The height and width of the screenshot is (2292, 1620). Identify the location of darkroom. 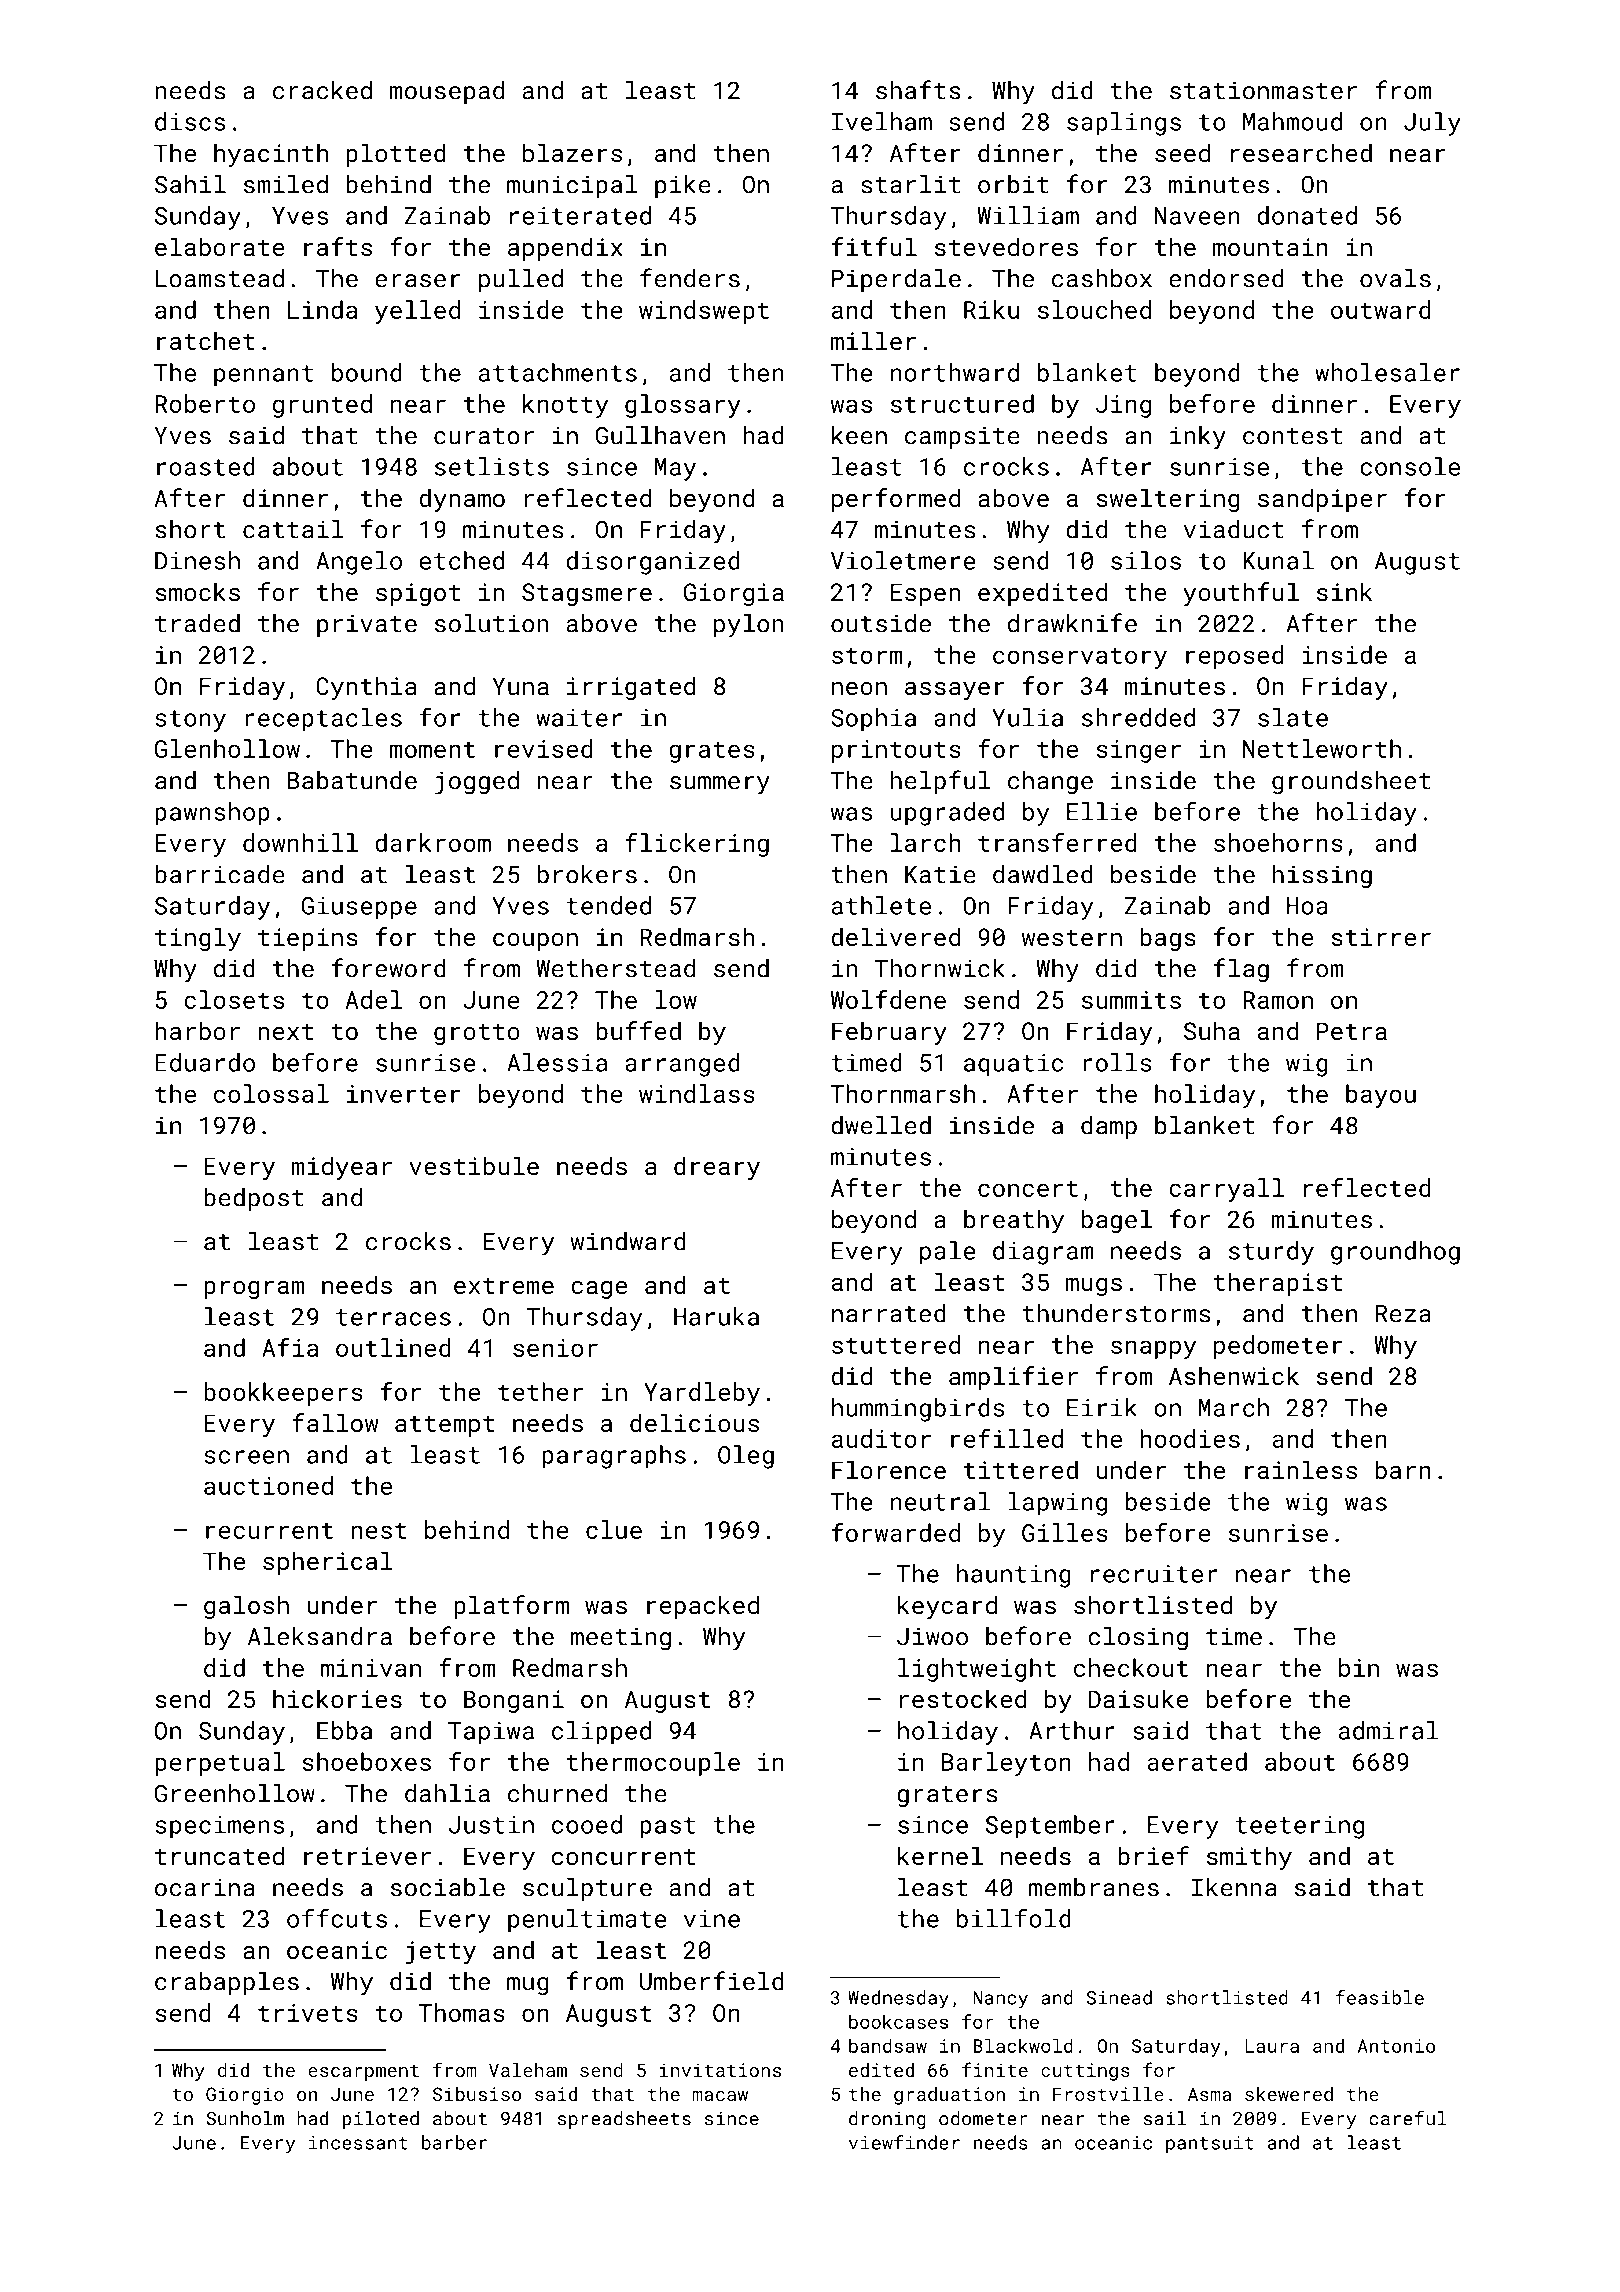
(433, 842).
